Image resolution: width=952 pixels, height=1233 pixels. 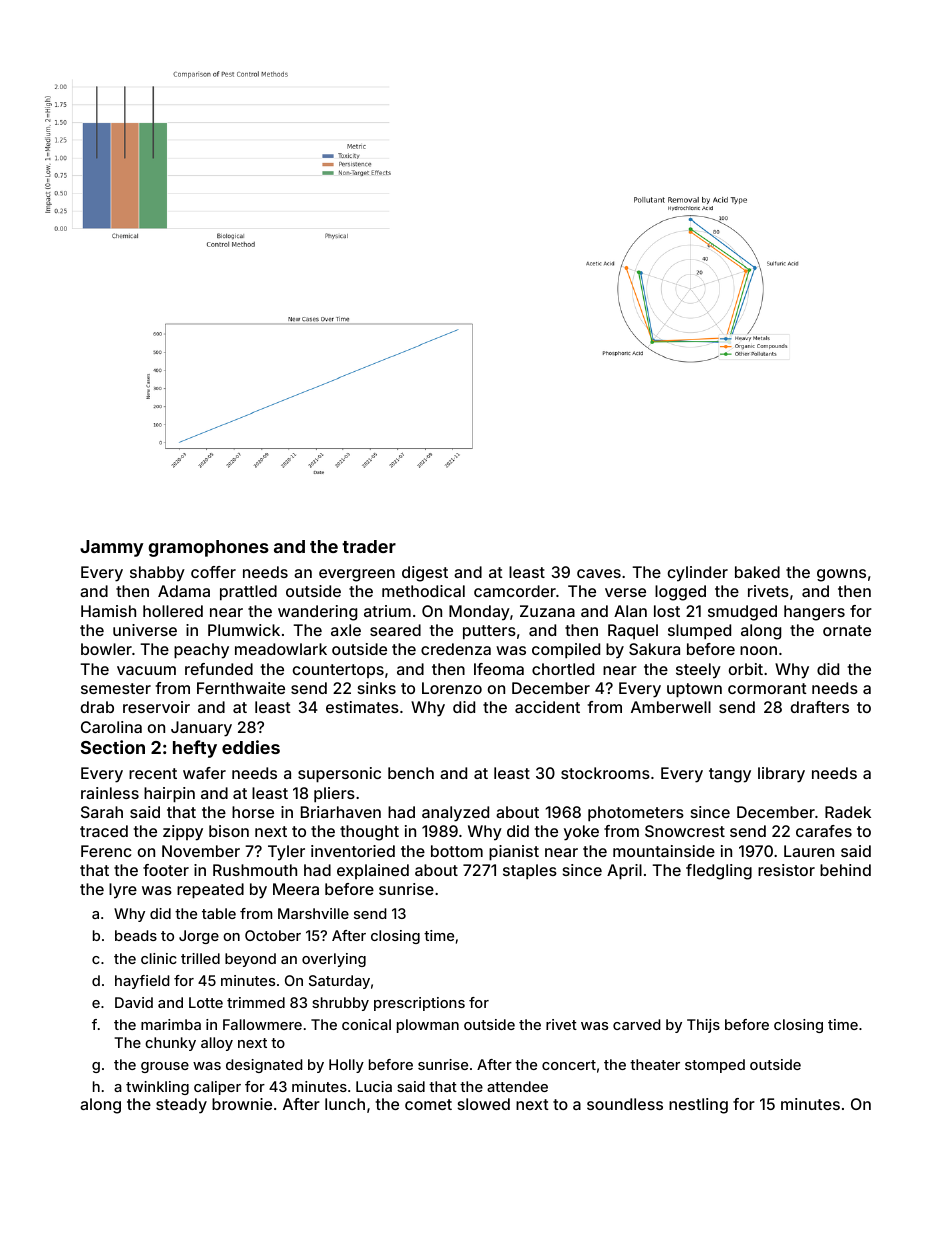 I want to click on thought, so click(x=369, y=833).
